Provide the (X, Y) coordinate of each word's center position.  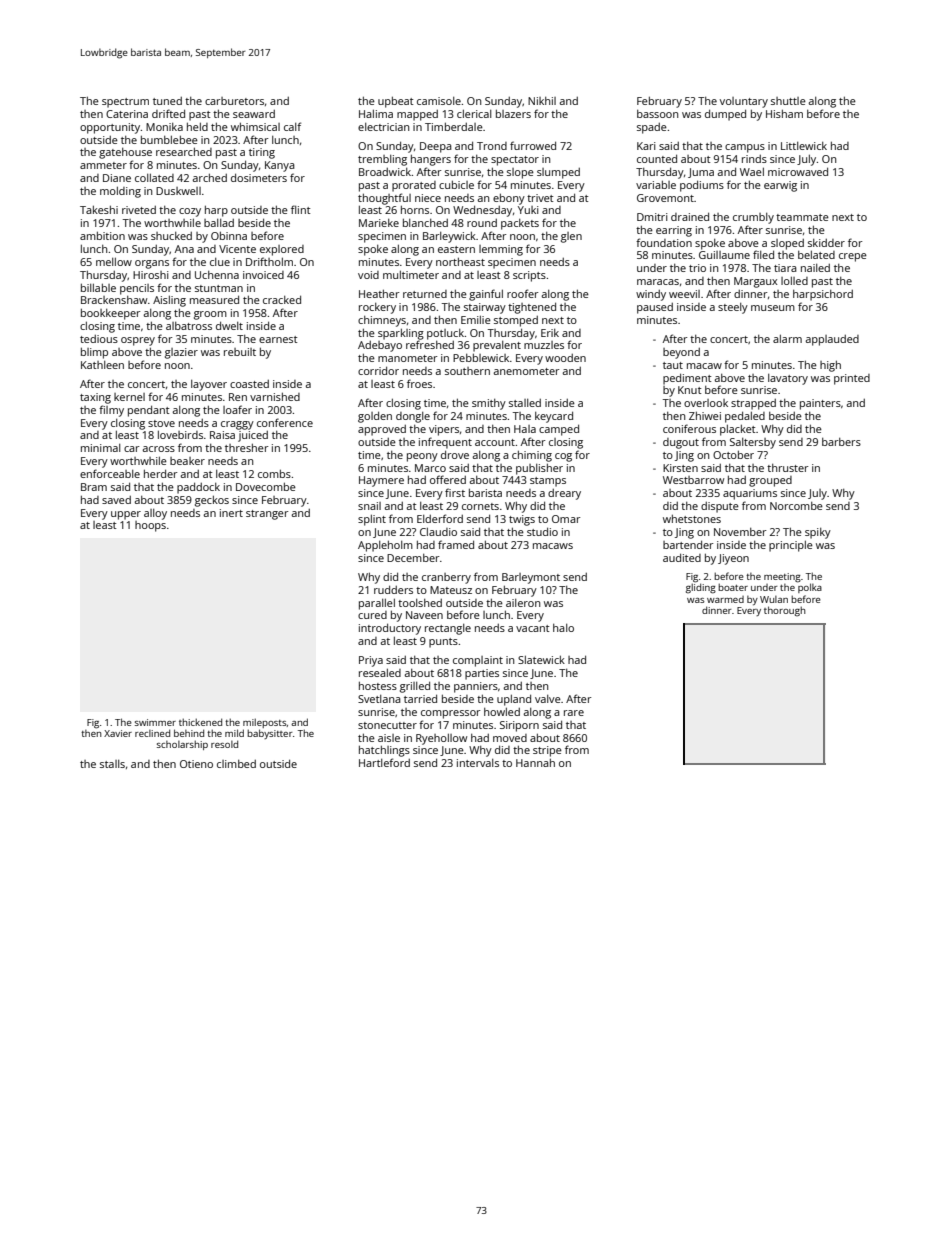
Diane (117, 178)
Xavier (118, 733)
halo (563, 628)
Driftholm (269, 261)
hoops (150, 526)
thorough (785, 611)
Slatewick (541, 659)
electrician (383, 127)
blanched (425, 222)
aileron (523, 603)
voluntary (744, 102)
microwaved (798, 171)
